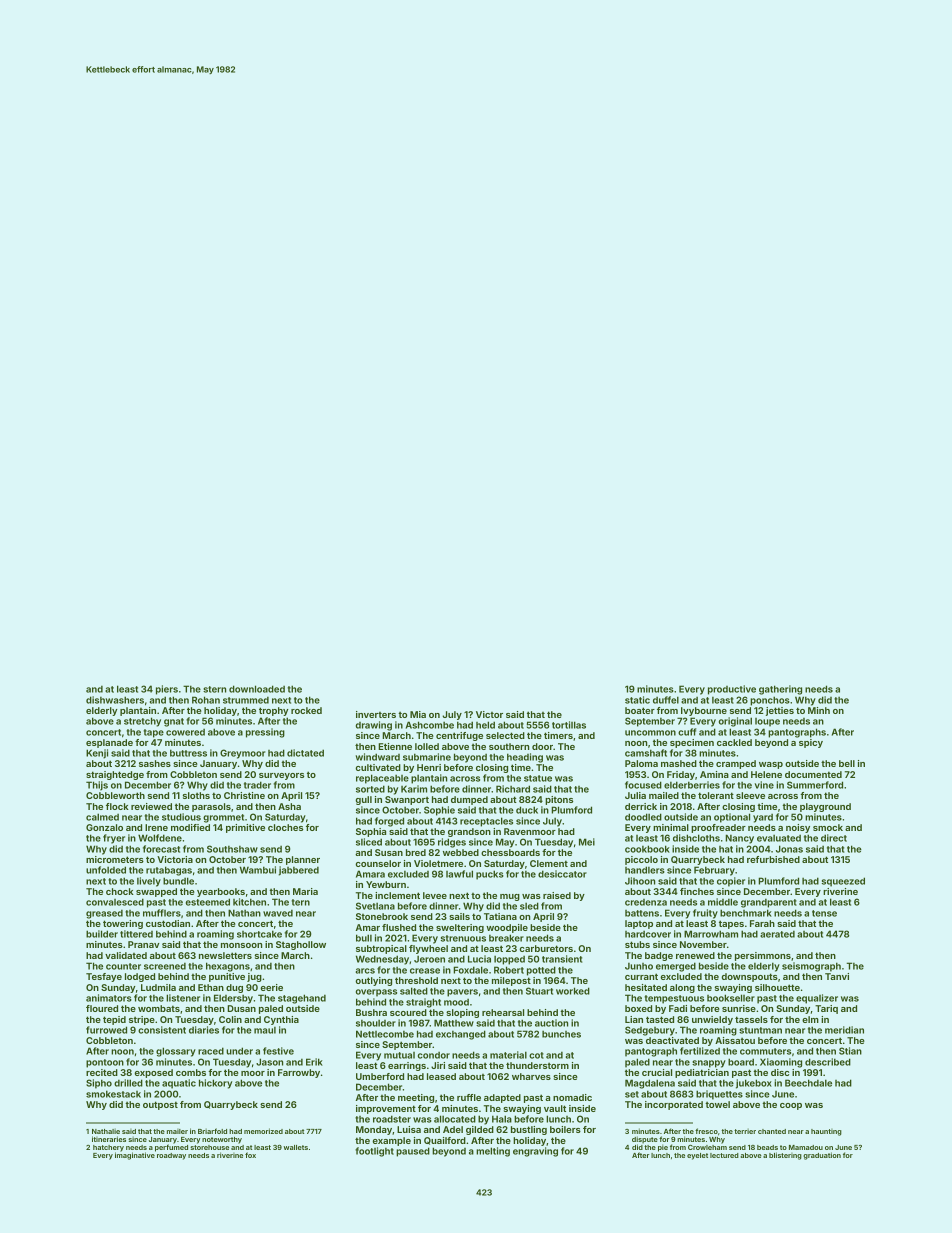 This page has width=952, height=1233. Describe the element at coordinates (453, 1129) in the page. I see `Adel` at that location.
